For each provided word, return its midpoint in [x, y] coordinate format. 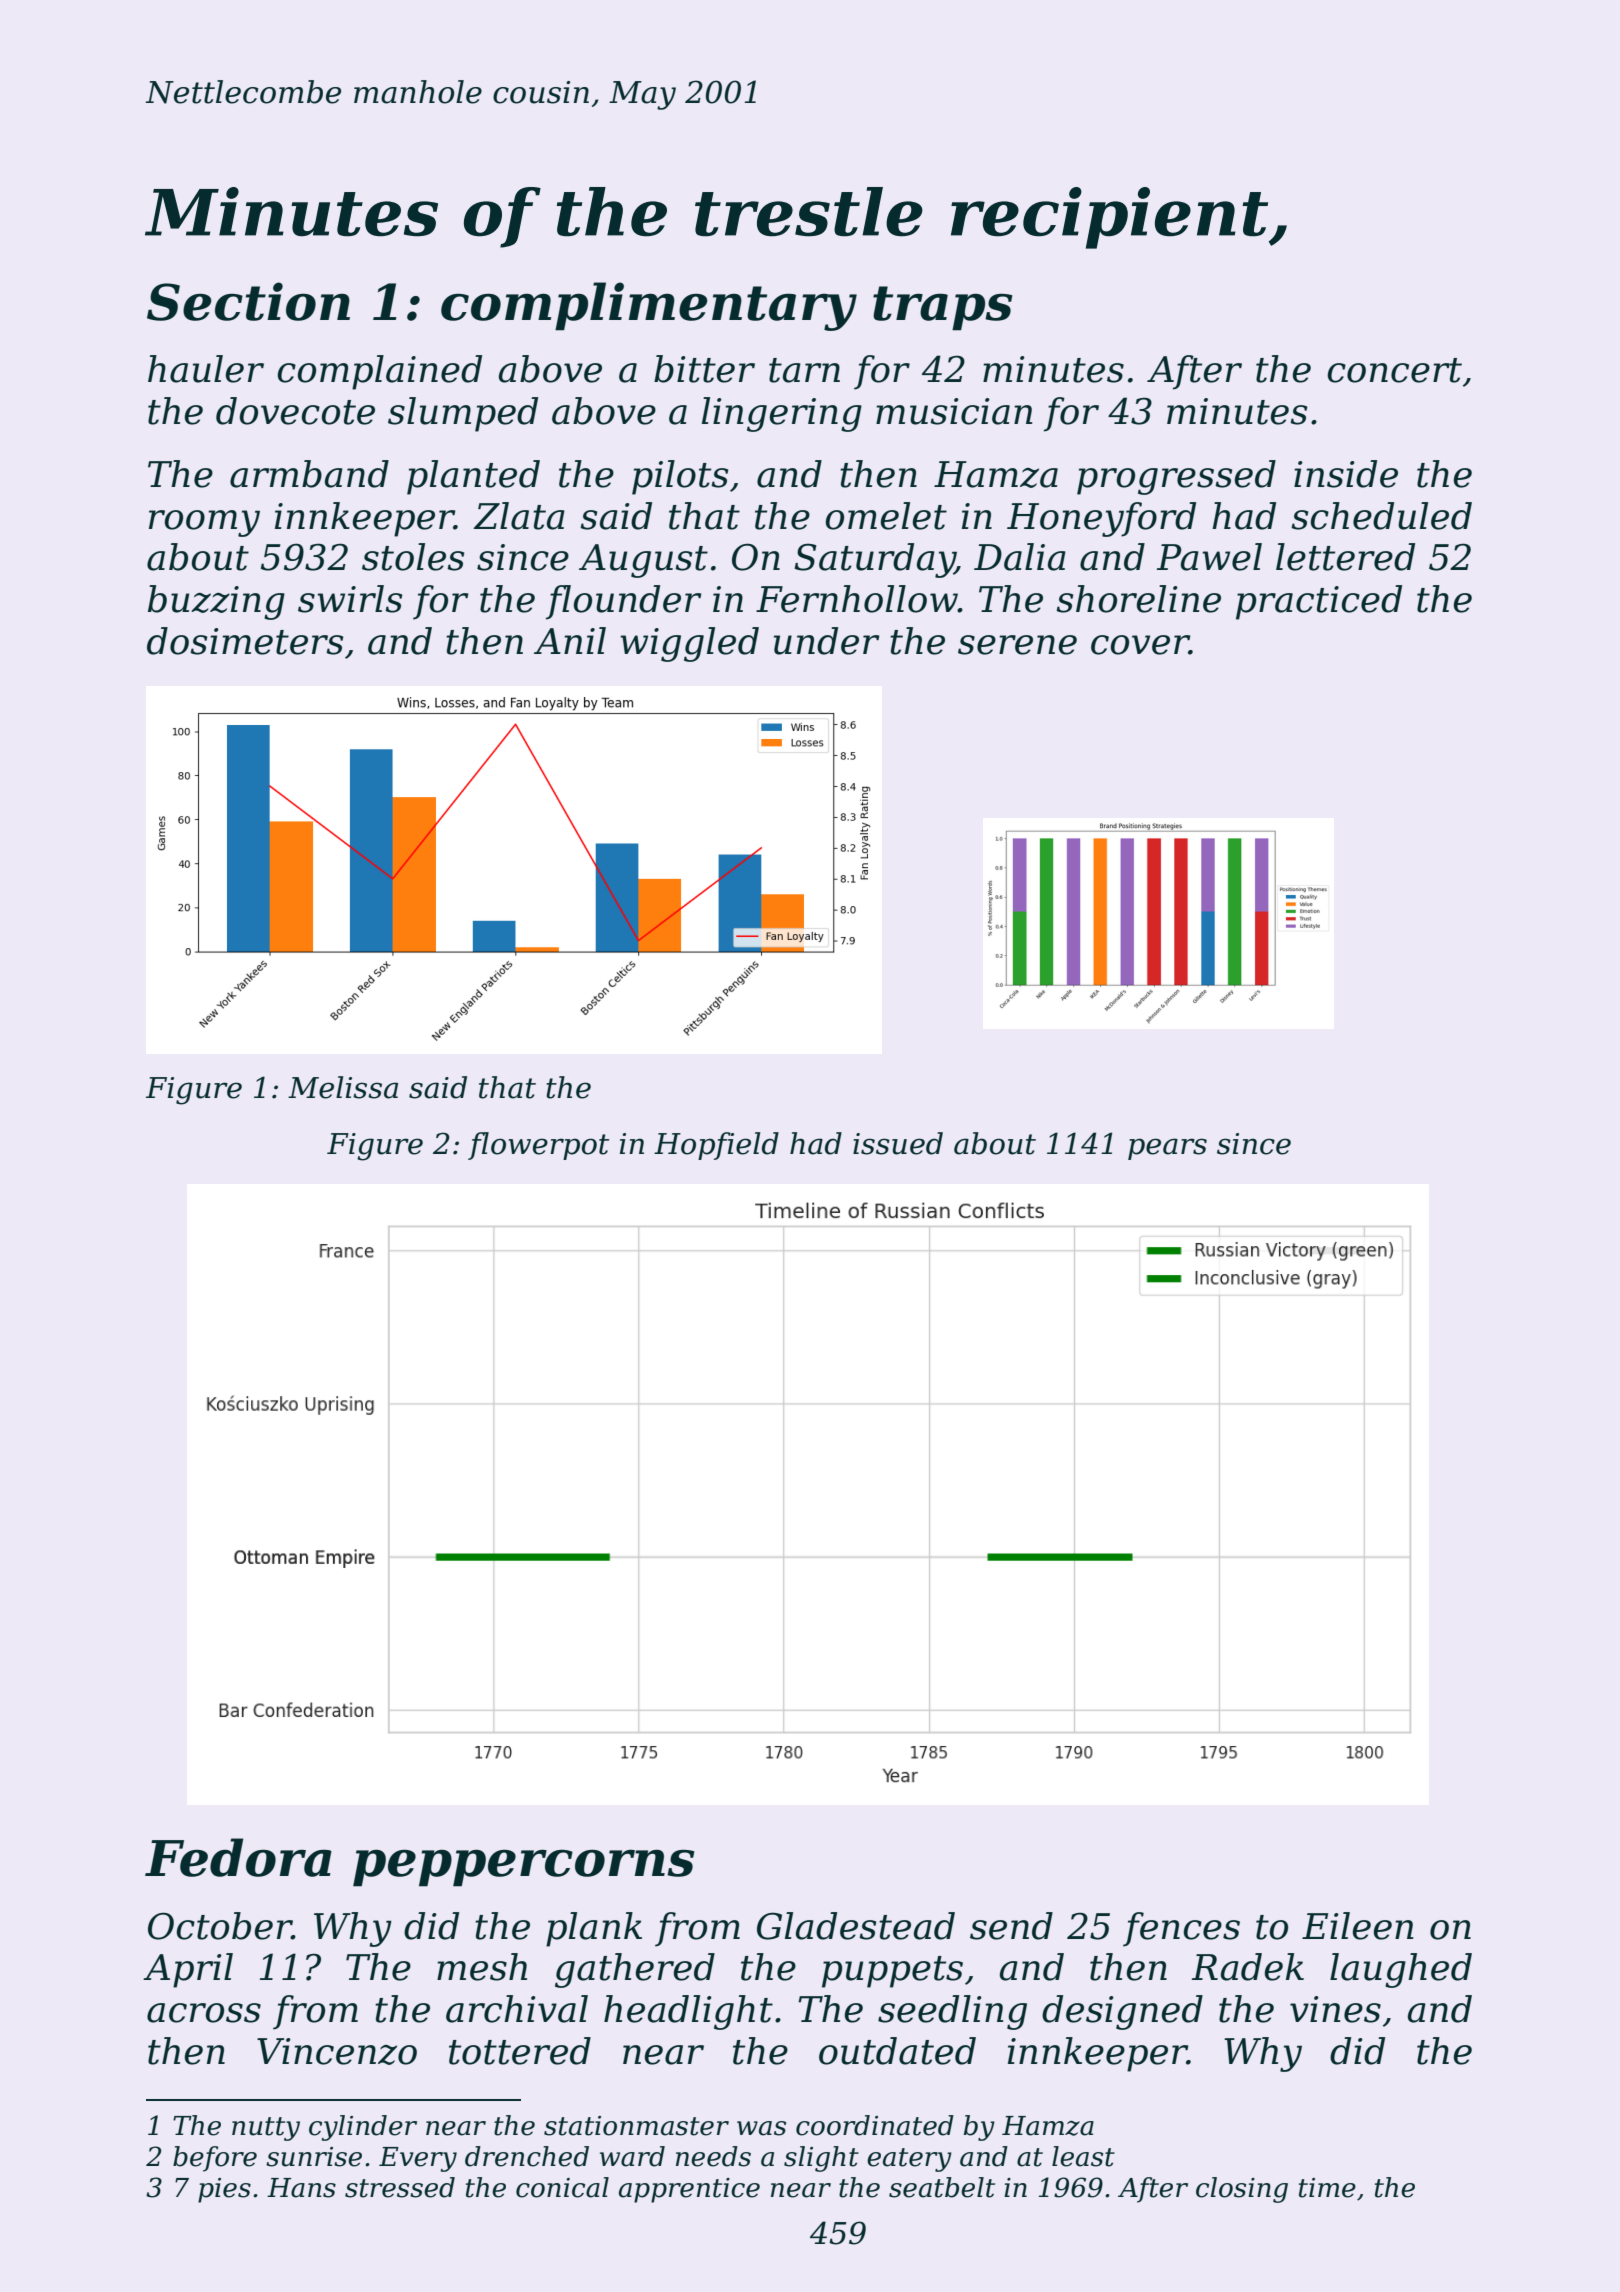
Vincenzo [337, 2051]
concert [1394, 370]
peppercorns [524, 1868]
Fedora [238, 1857]
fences [1181, 1929]
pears [1167, 1149]
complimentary [649, 306]
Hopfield [716, 1146]
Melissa [343, 1087]
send [1011, 1926]
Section [248, 301]
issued [898, 1143]
